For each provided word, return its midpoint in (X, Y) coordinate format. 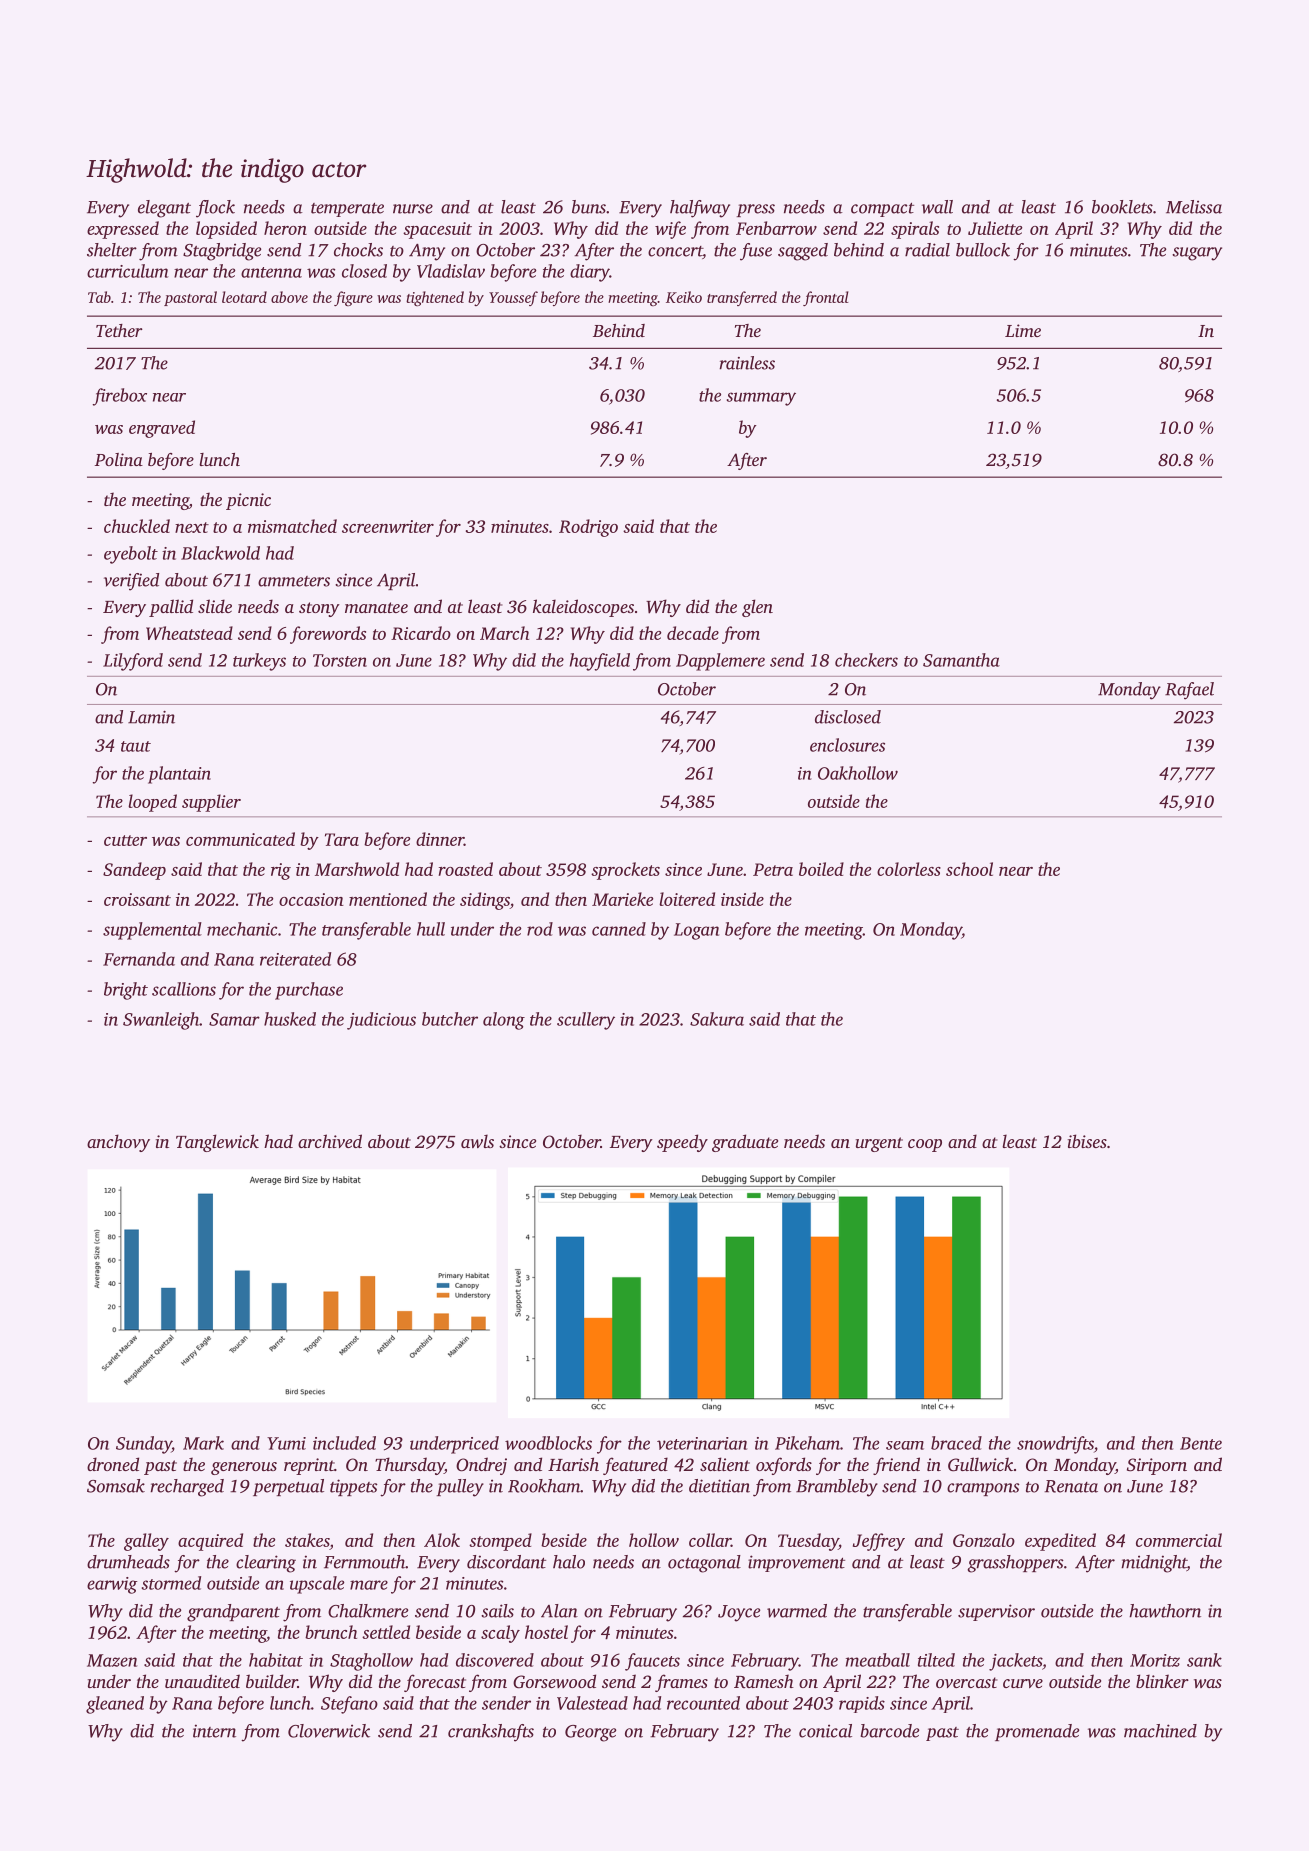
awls (477, 1141)
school (969, 869)
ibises (1087, 1141)
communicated (240, 839)
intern (214, 1731)
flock (215, 209)
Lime (1023, 330)
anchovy (118, 1143)
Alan (559, 1611)
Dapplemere (720, 662)
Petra (773, 869)
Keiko (684, 297)
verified (131, 582)
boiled (821, 869)
